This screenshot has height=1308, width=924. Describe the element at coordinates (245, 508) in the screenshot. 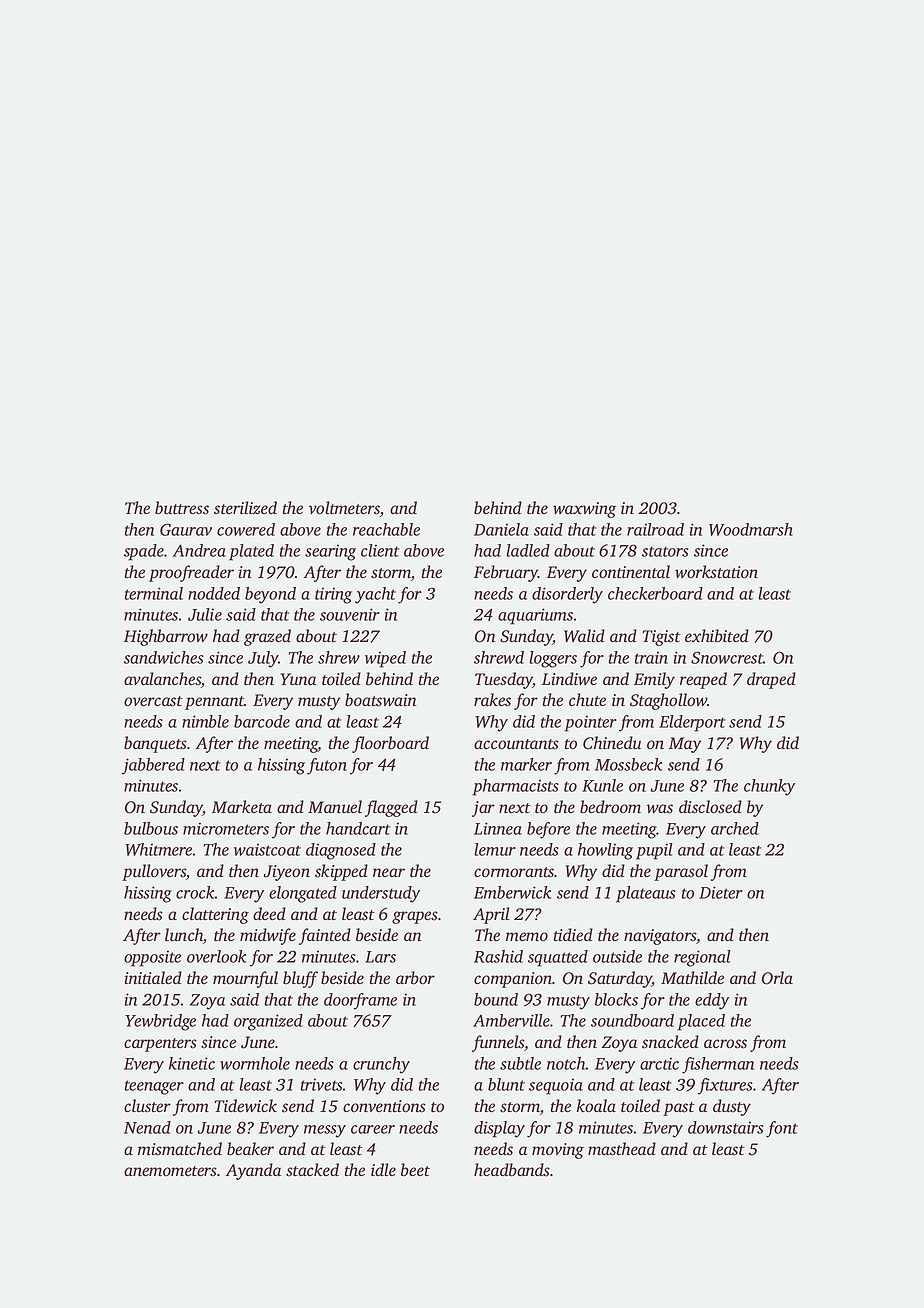

I see `sterilized` at that location.
